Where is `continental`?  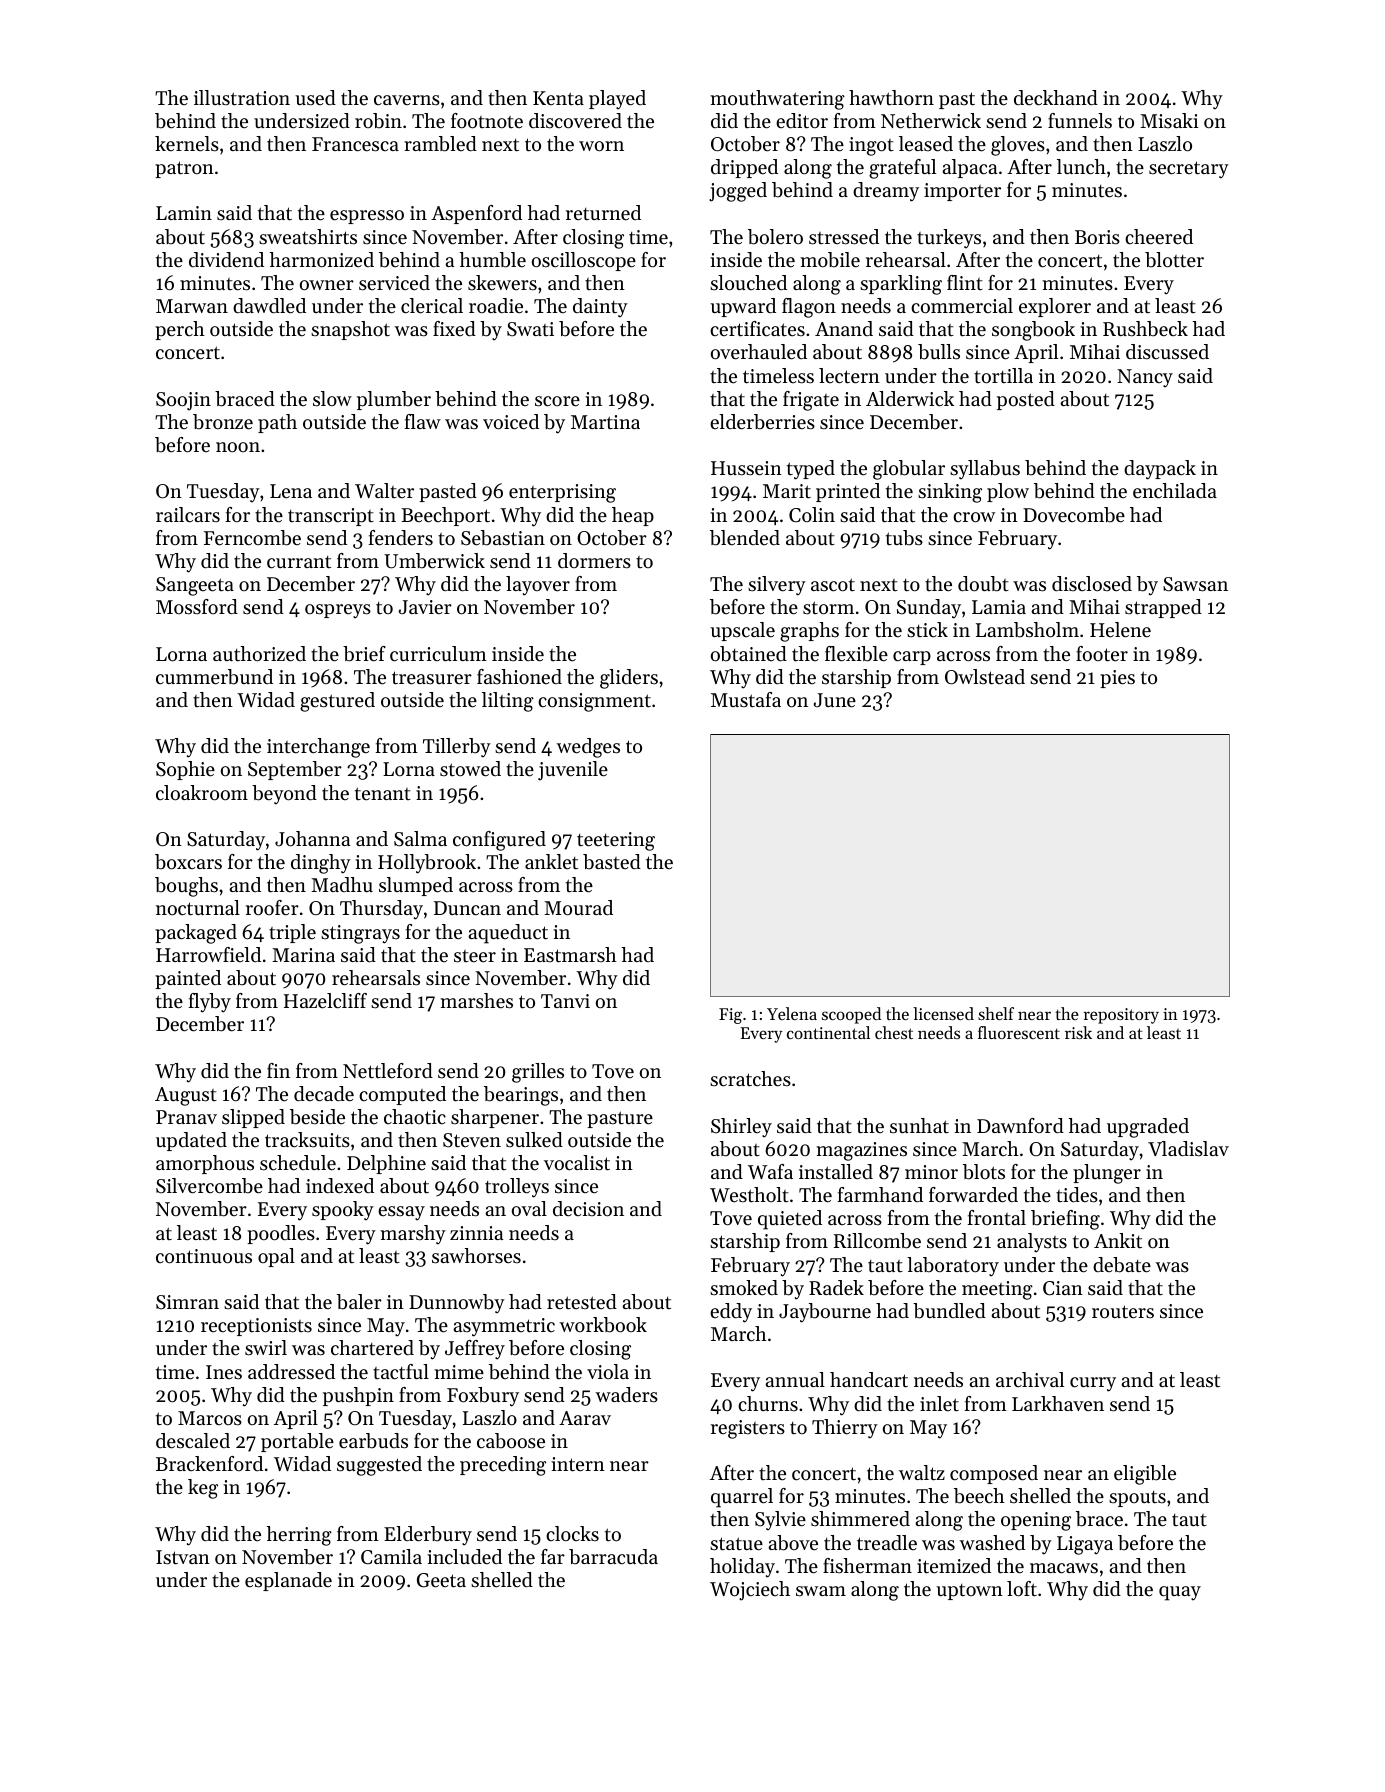 continental is located at coordinates (828, 1032).
